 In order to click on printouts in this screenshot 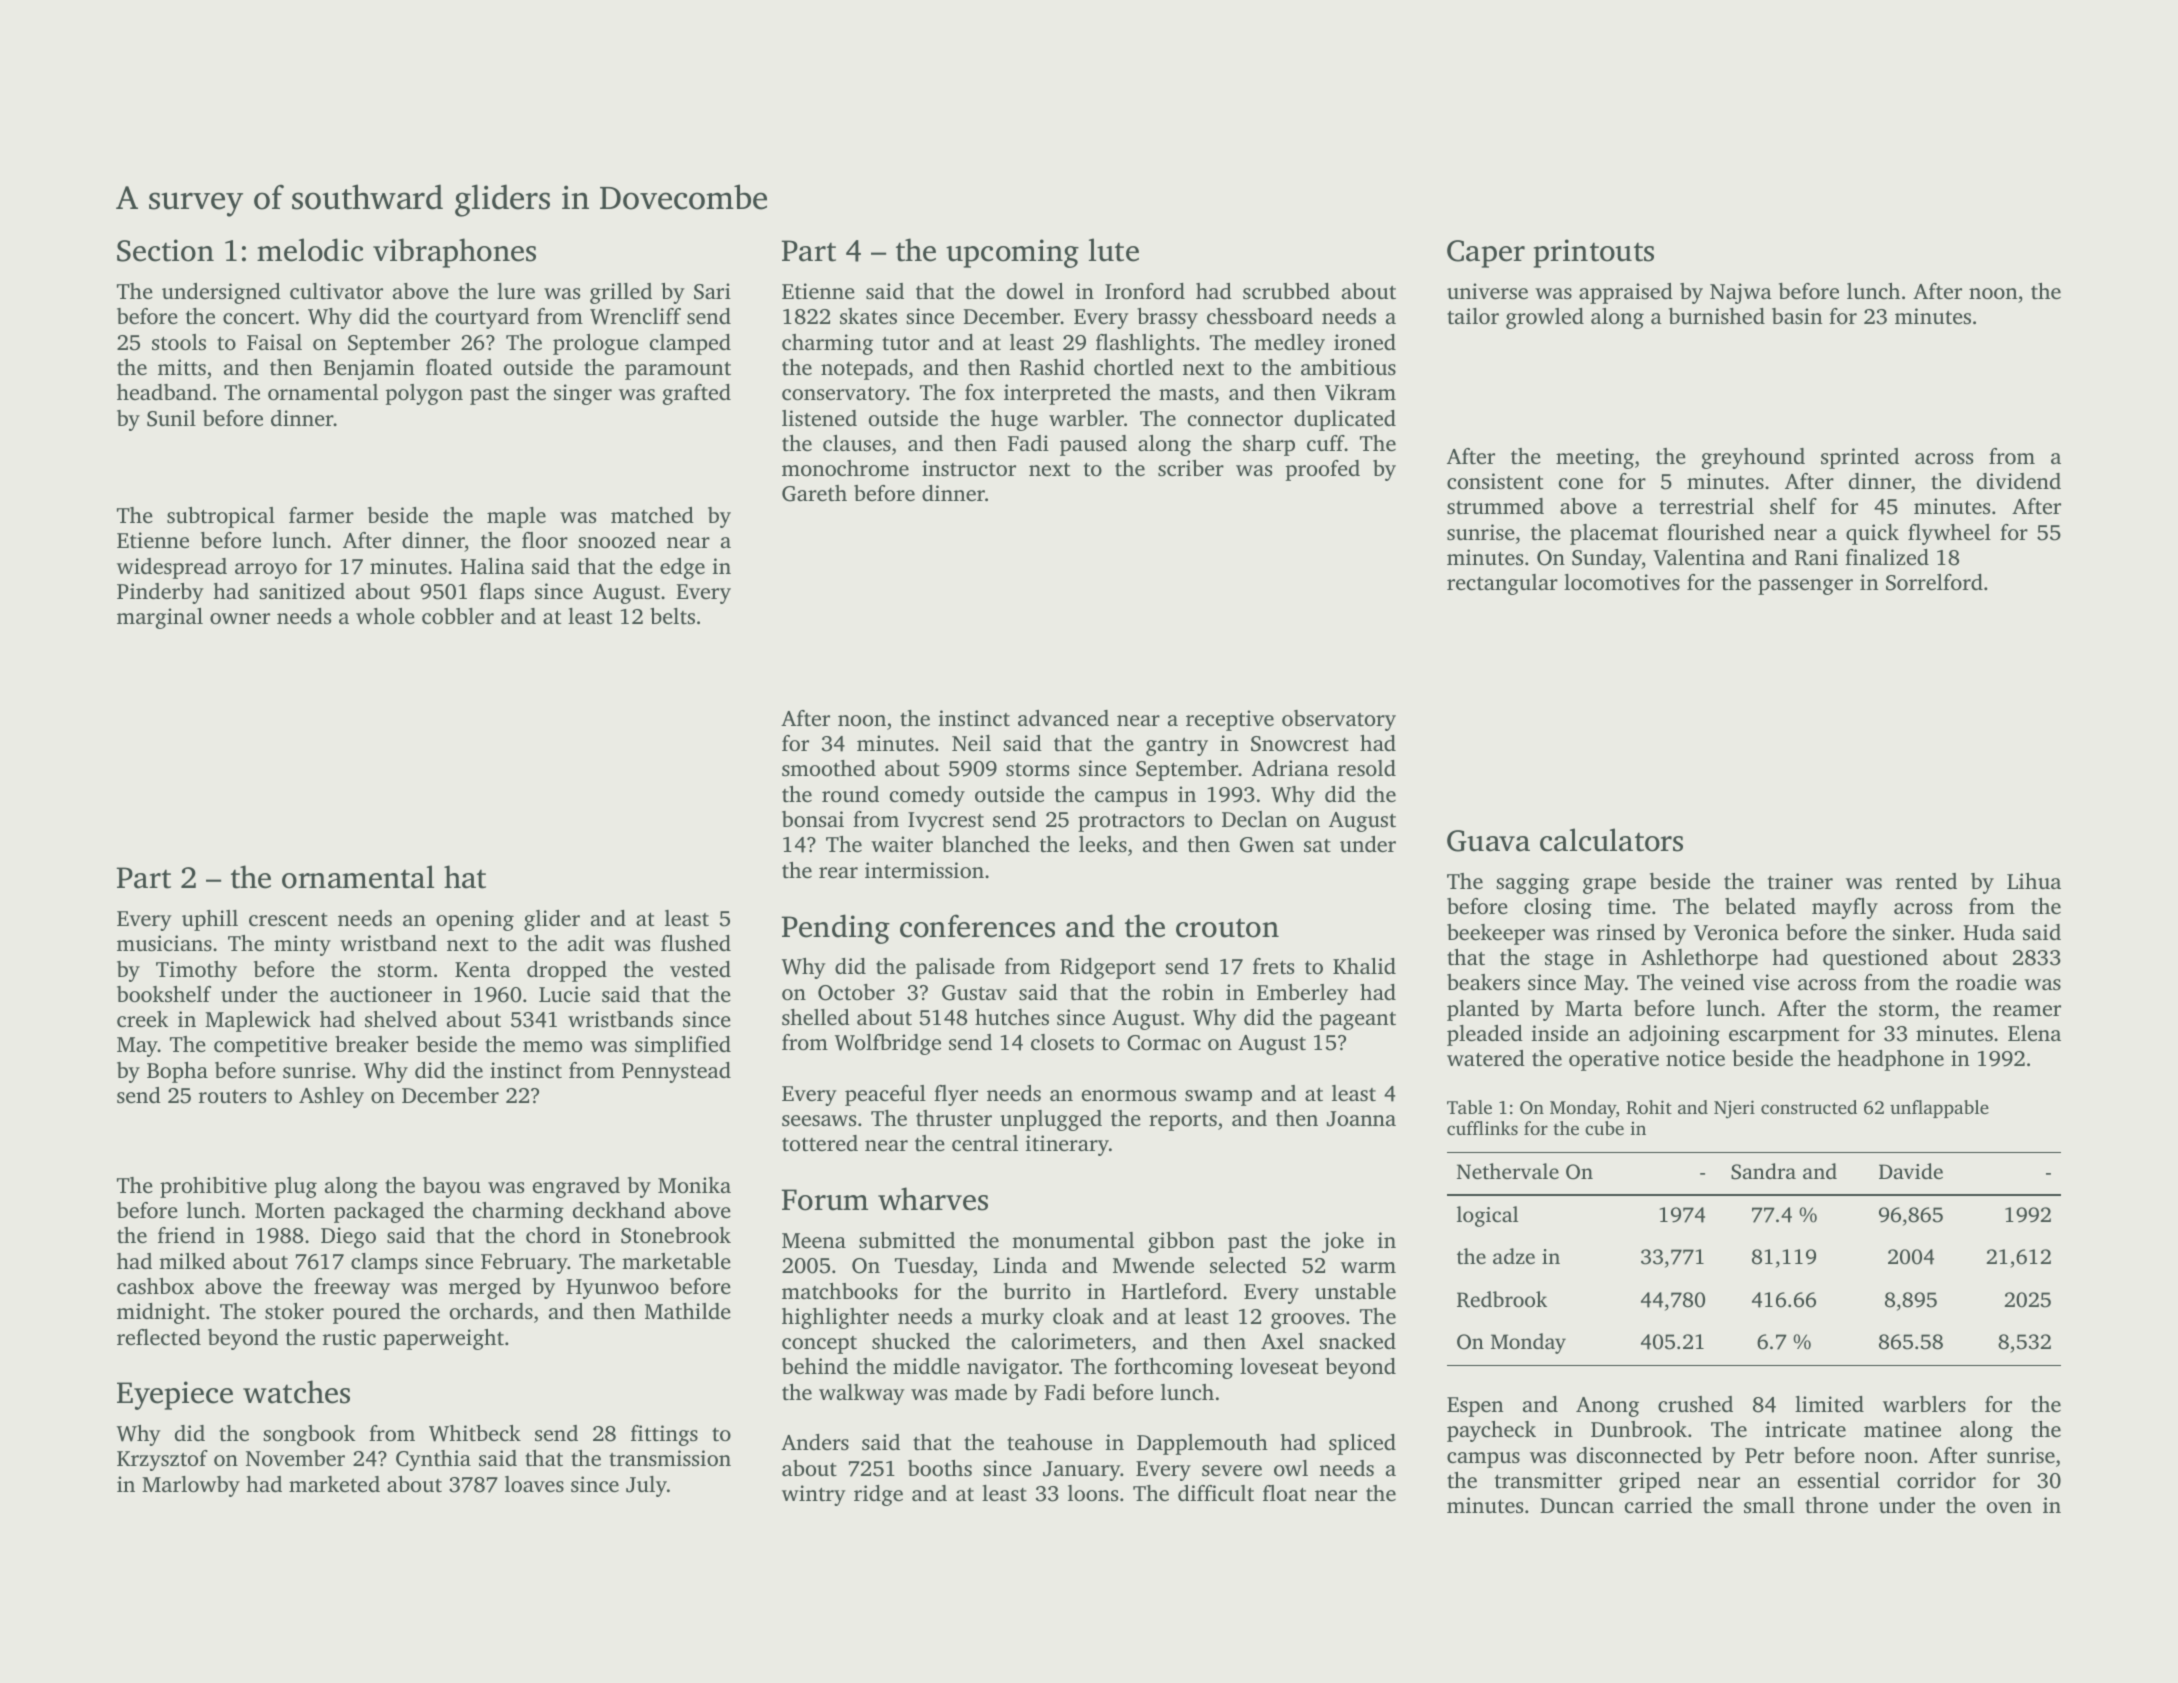, I will do `click(1594, 253)`.
